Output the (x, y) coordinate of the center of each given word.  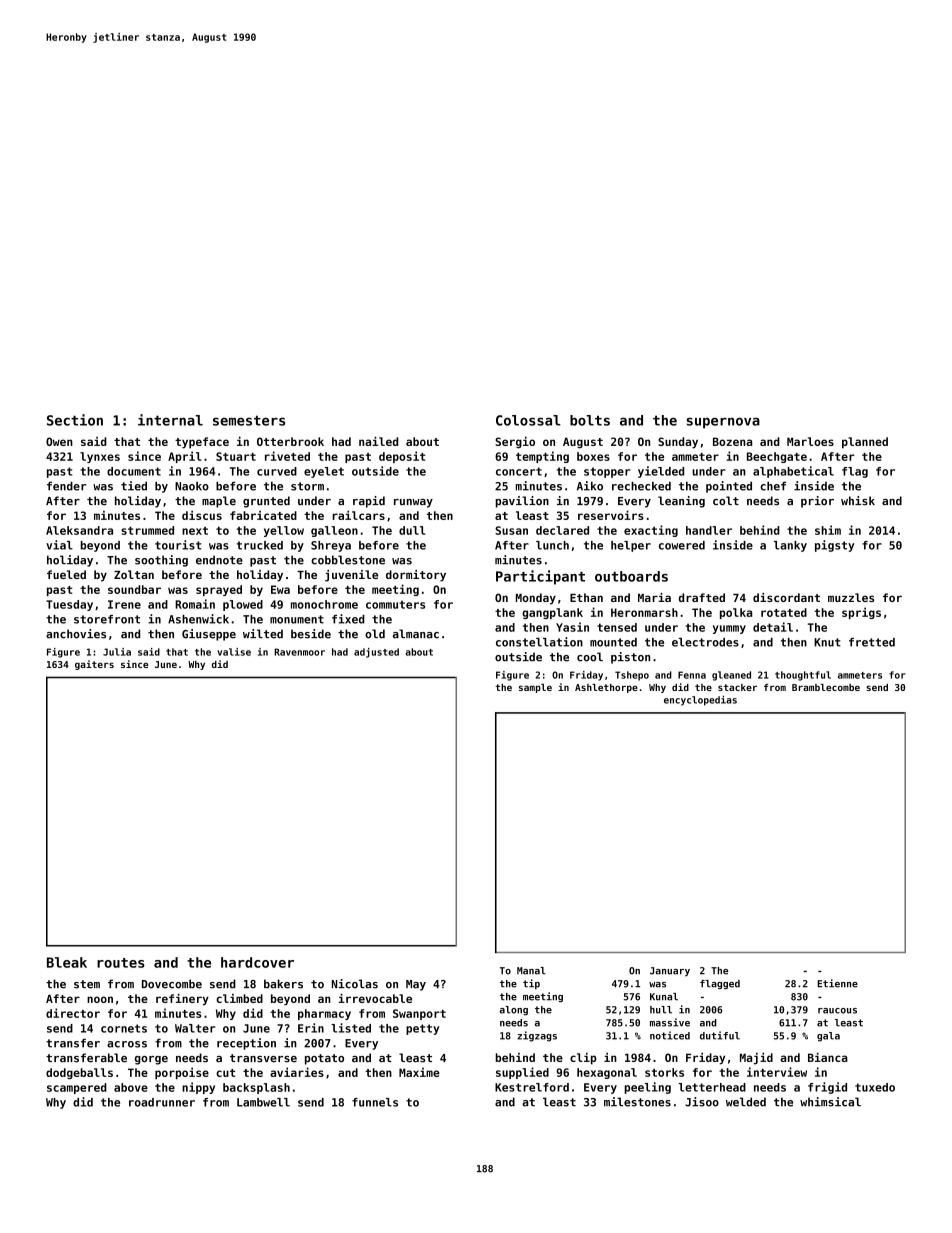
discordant (786, 597)
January (670, 971)
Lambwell (263, 1102)
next (195, 531)
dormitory (416, 576)
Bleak (67, 962)
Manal (531, 971)
